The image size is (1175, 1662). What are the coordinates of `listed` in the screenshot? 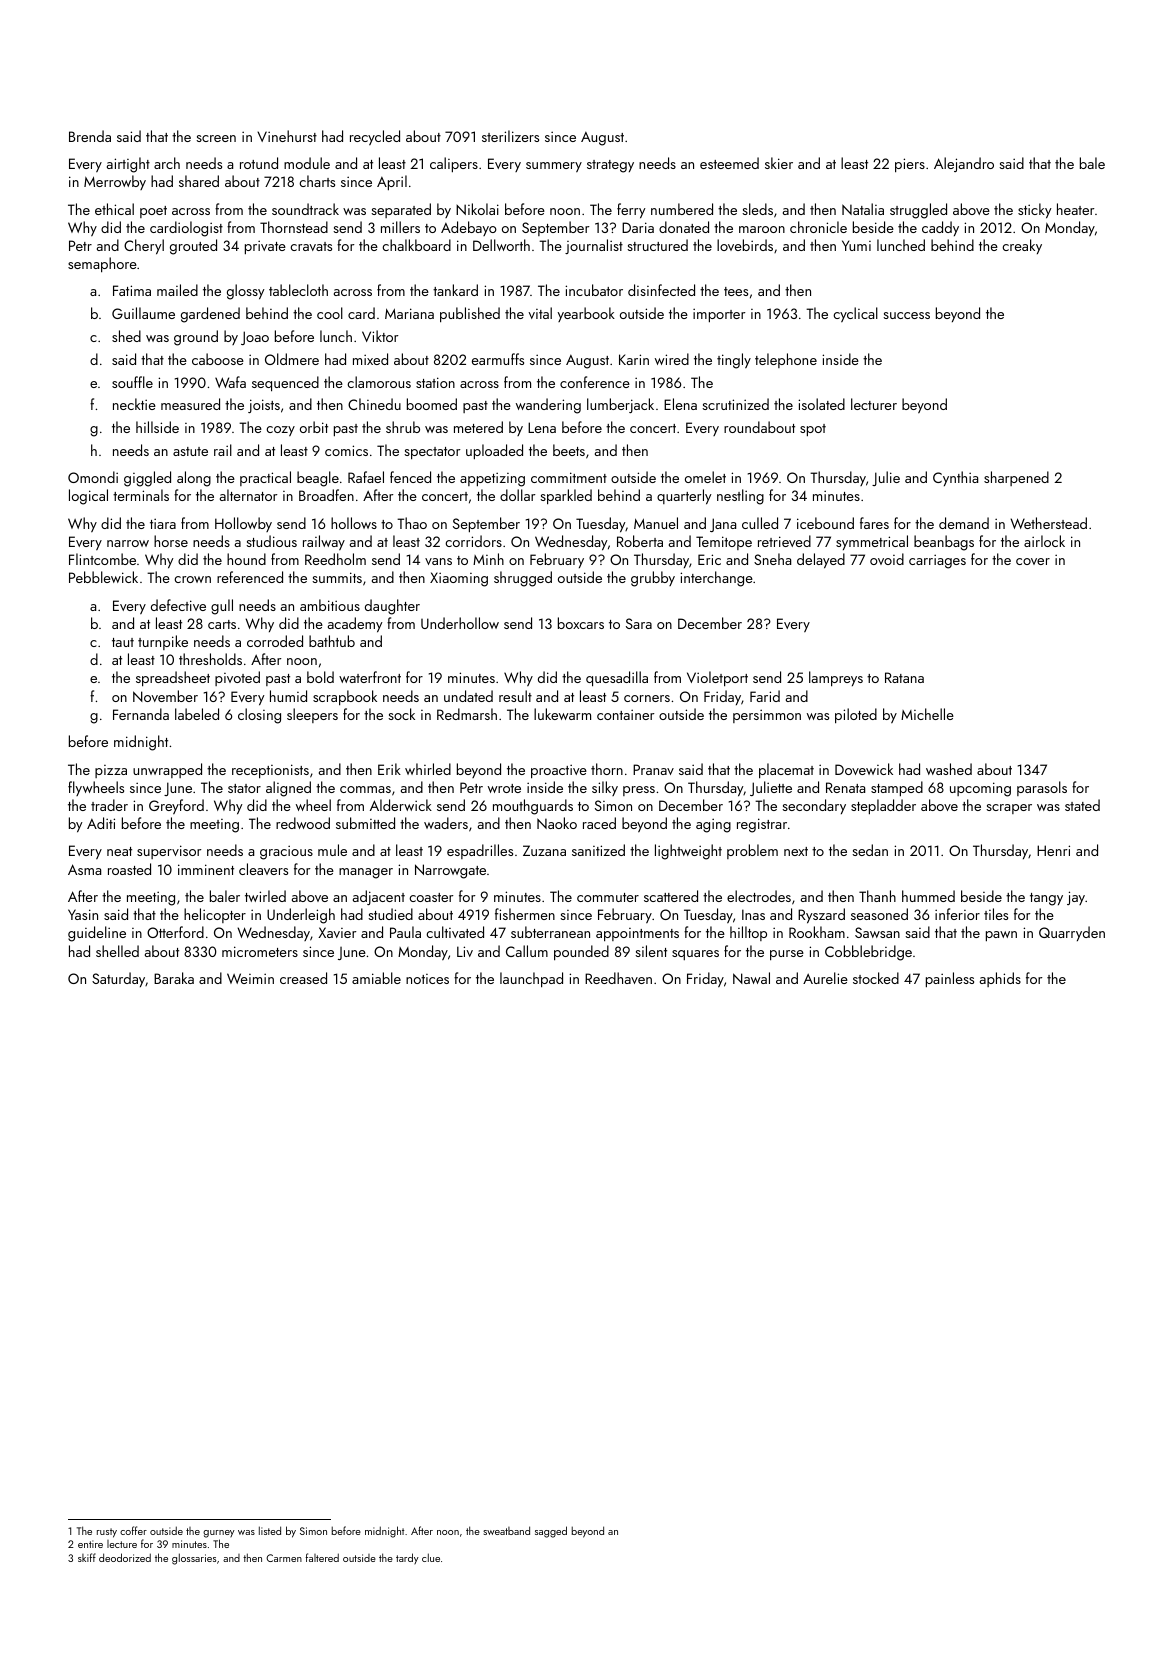 It's located at (270, 1530).
